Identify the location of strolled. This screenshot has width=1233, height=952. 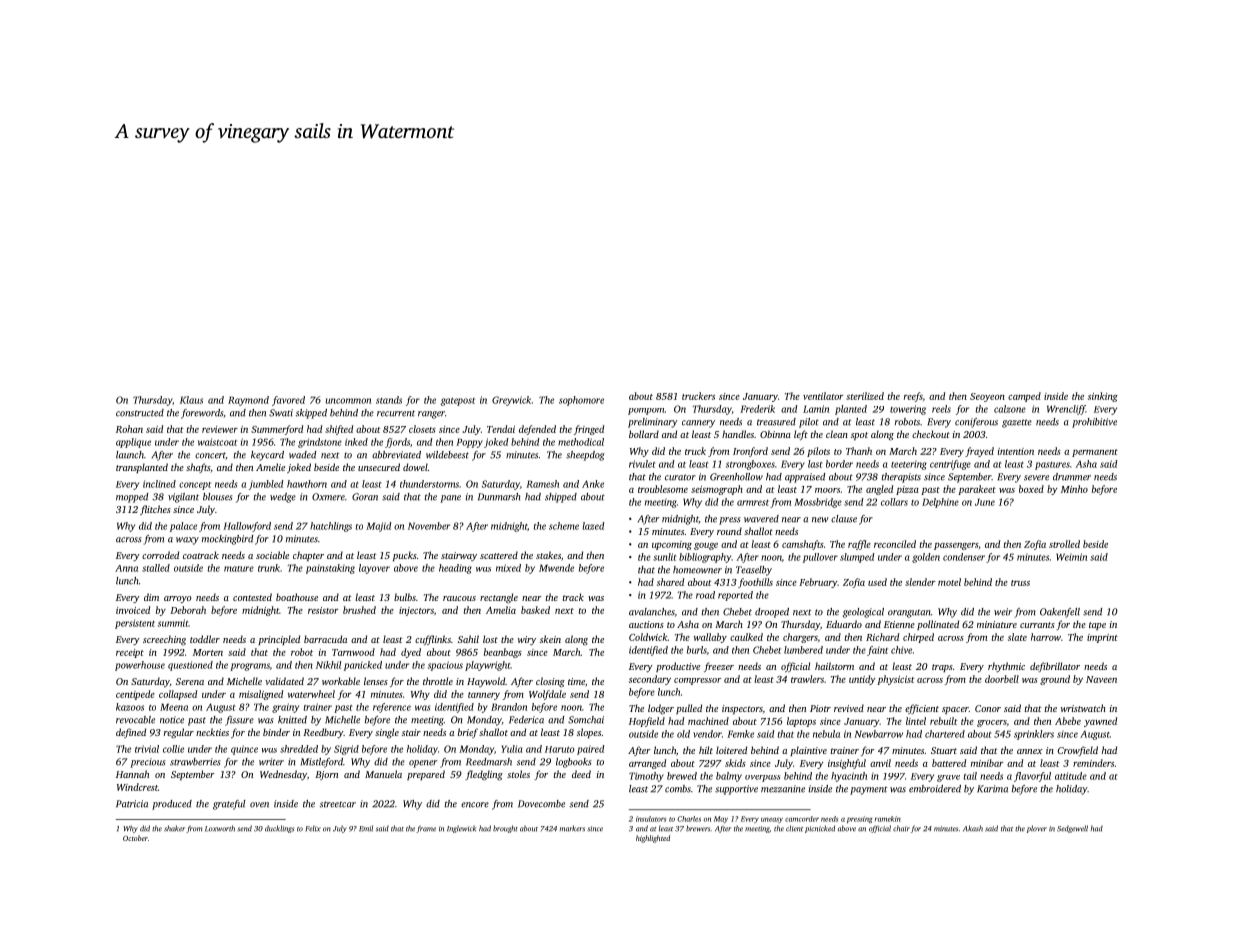
(1064, 544).
